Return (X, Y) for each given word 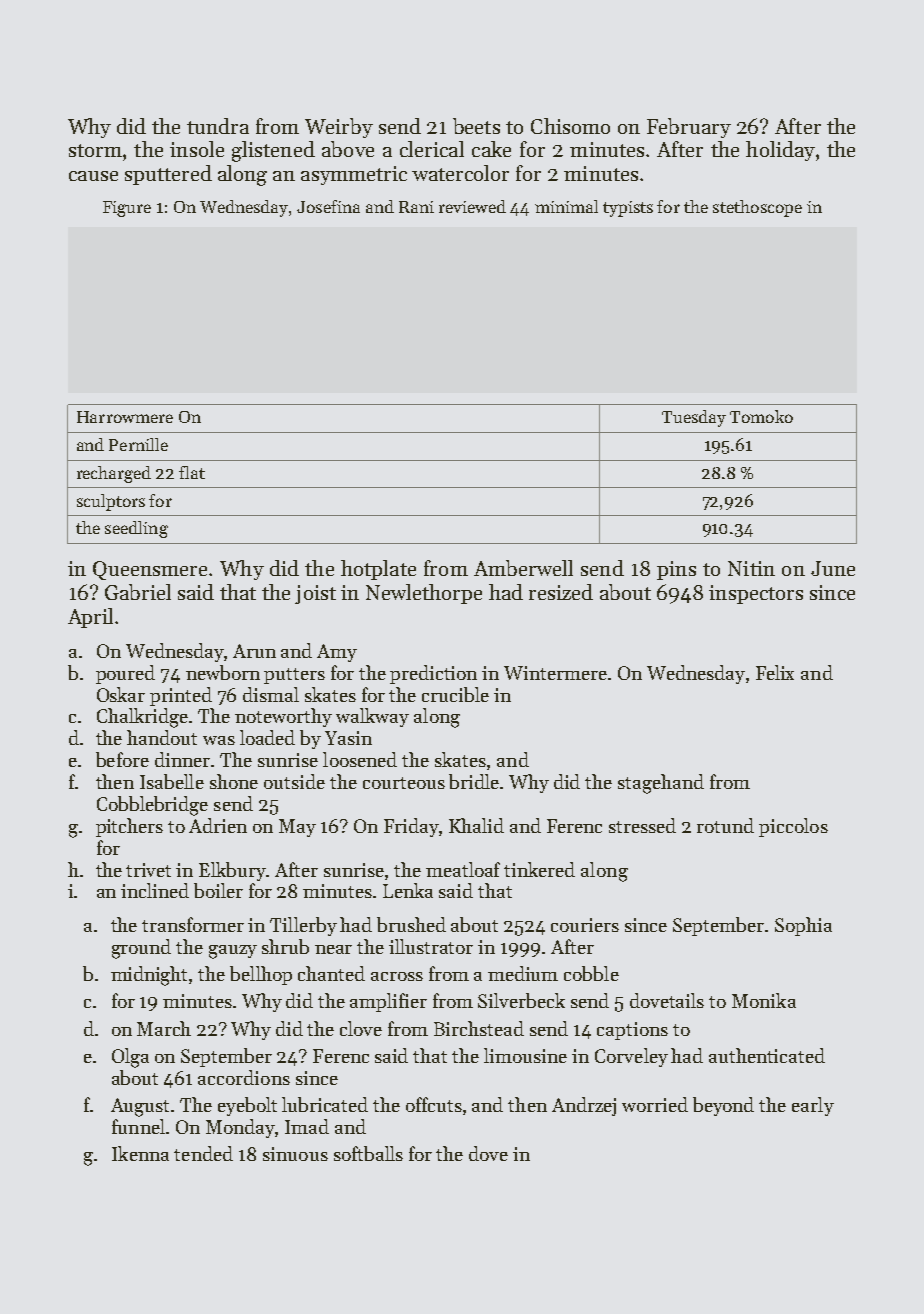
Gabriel (138, 592)
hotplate (378, 570)
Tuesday (694, 418)
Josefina (328, 206)
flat (192, 472)
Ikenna (140, 1153)
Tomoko (761, 416)
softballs (368, 1153)
